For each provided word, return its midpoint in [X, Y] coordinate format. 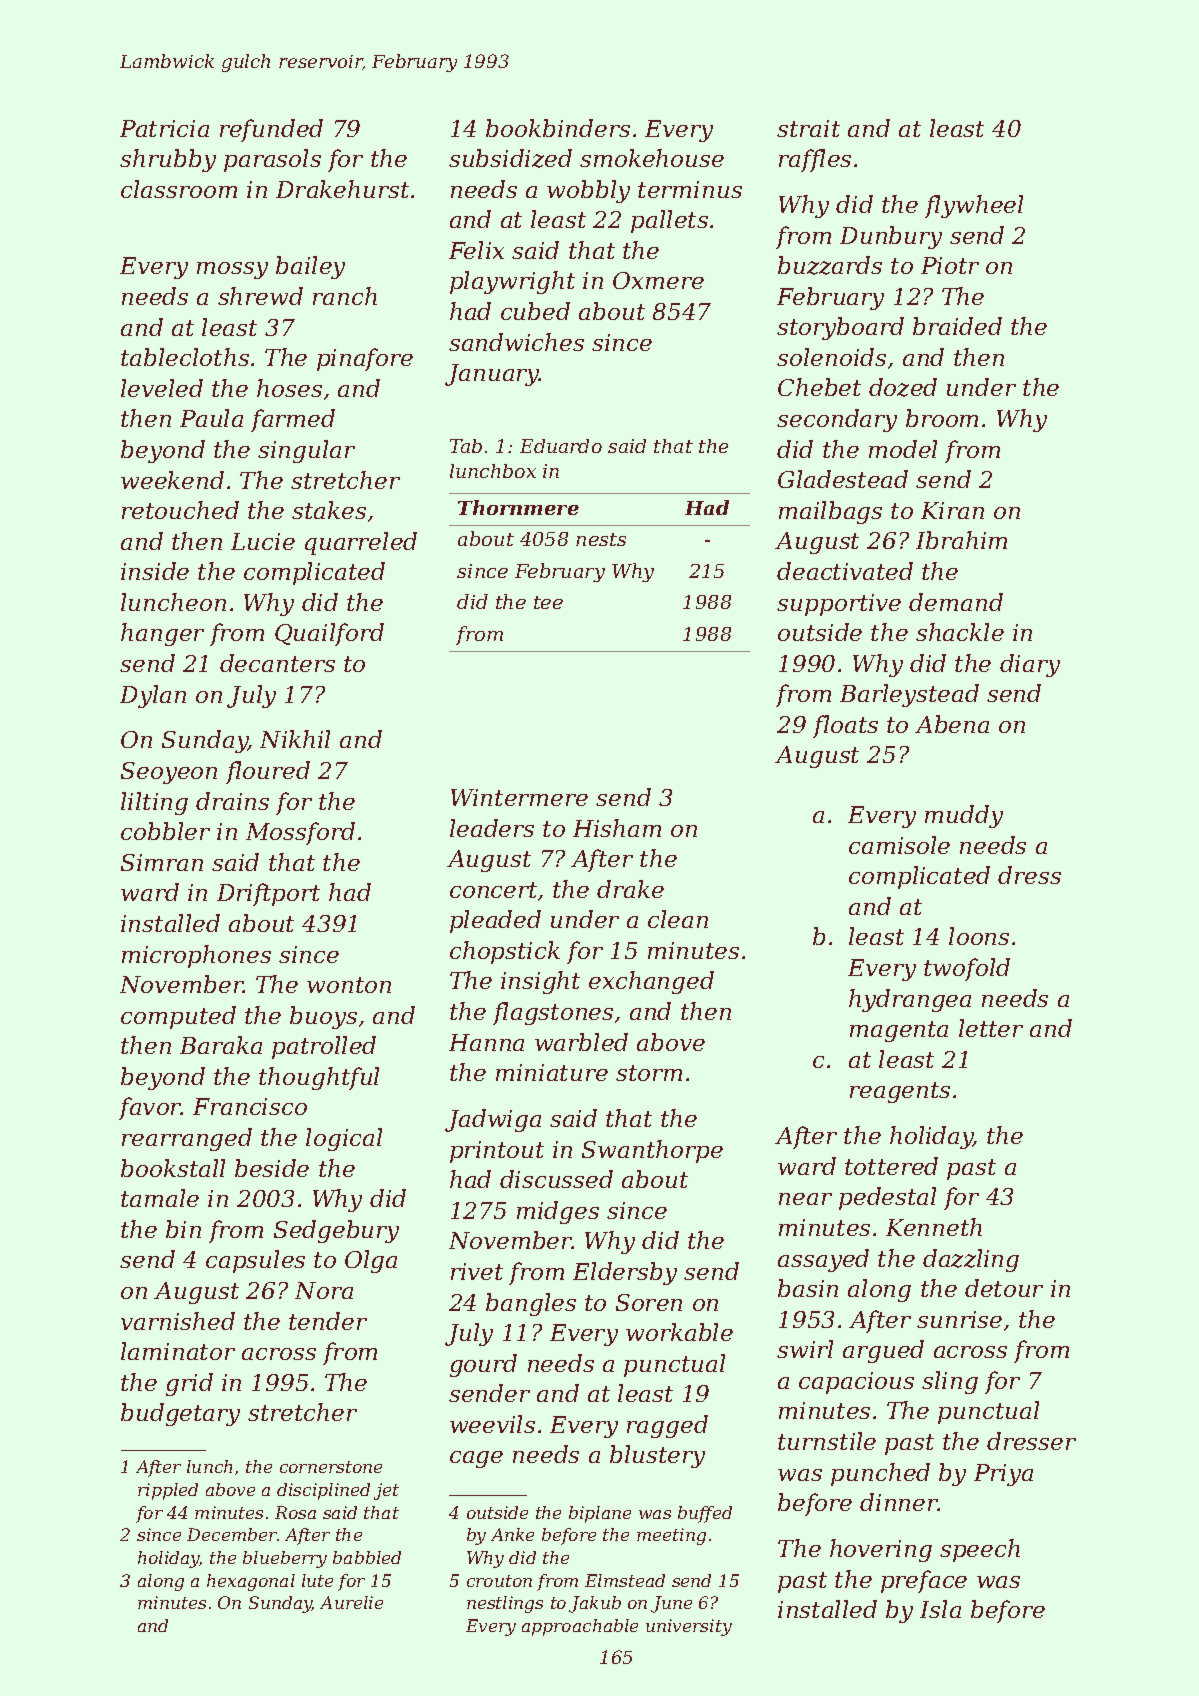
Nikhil [295, 739]
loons [979, 936]
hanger [162, 634]
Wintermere [519, 797]
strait [808, 128]
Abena [952, 724]
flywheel [974, 206]
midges [558, 1212]
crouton [499, 1581]
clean [678, 919]
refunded [271, 130]
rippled [168, 1491]
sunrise [959, 1319]
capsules [255, 1261]
